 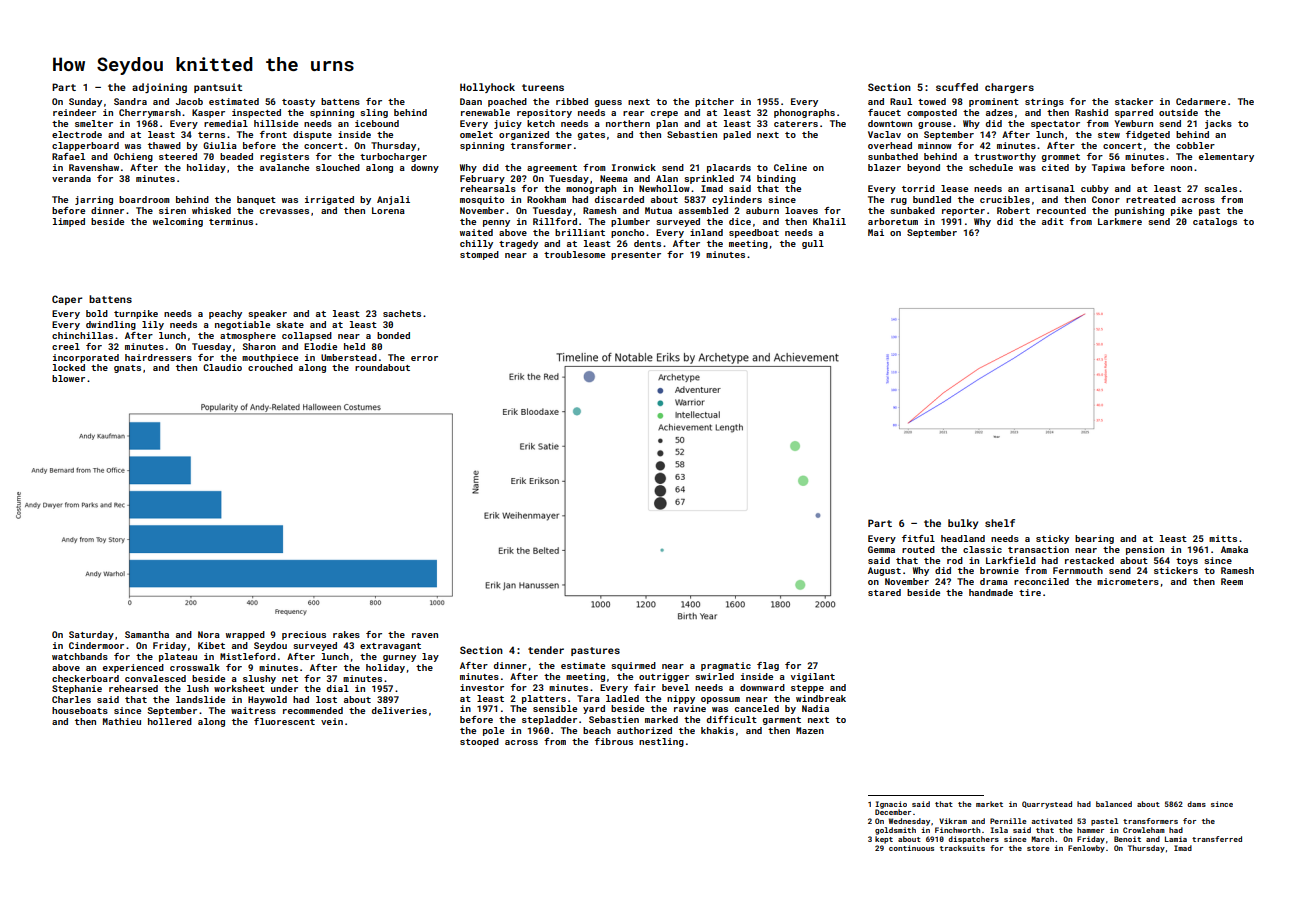 I want to click on restacked, so click(x=1089, y=560).
